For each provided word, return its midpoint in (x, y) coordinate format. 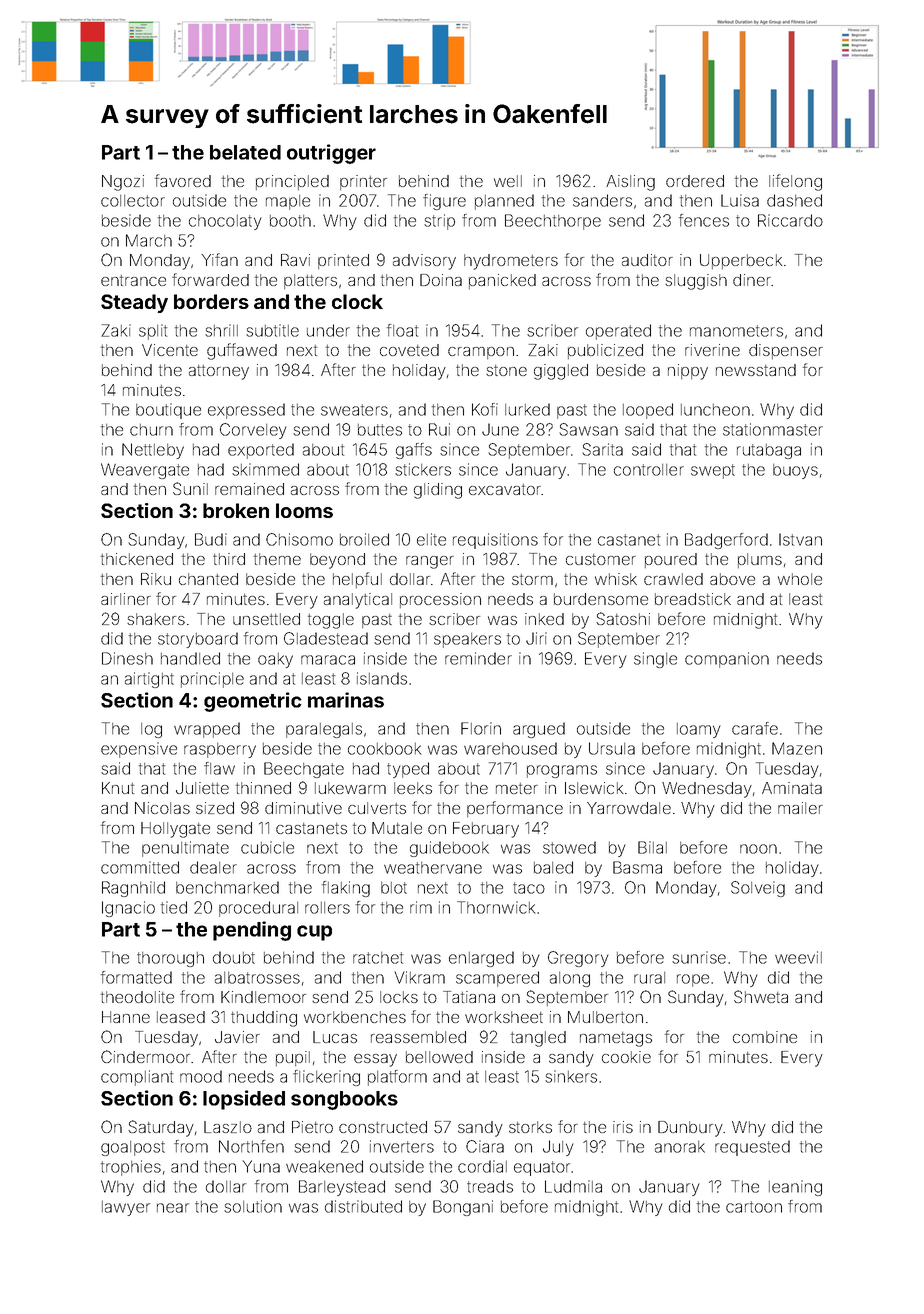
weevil (798, 957)
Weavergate (145, 471)
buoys (795, 471)
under (328, 330)
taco (529, 888)
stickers (423, 469)
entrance (133, 280)
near (173, 1208)
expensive (139, 750)
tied (174, 907)
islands (382, 678)
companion (727, 660)
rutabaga (769, 451)
